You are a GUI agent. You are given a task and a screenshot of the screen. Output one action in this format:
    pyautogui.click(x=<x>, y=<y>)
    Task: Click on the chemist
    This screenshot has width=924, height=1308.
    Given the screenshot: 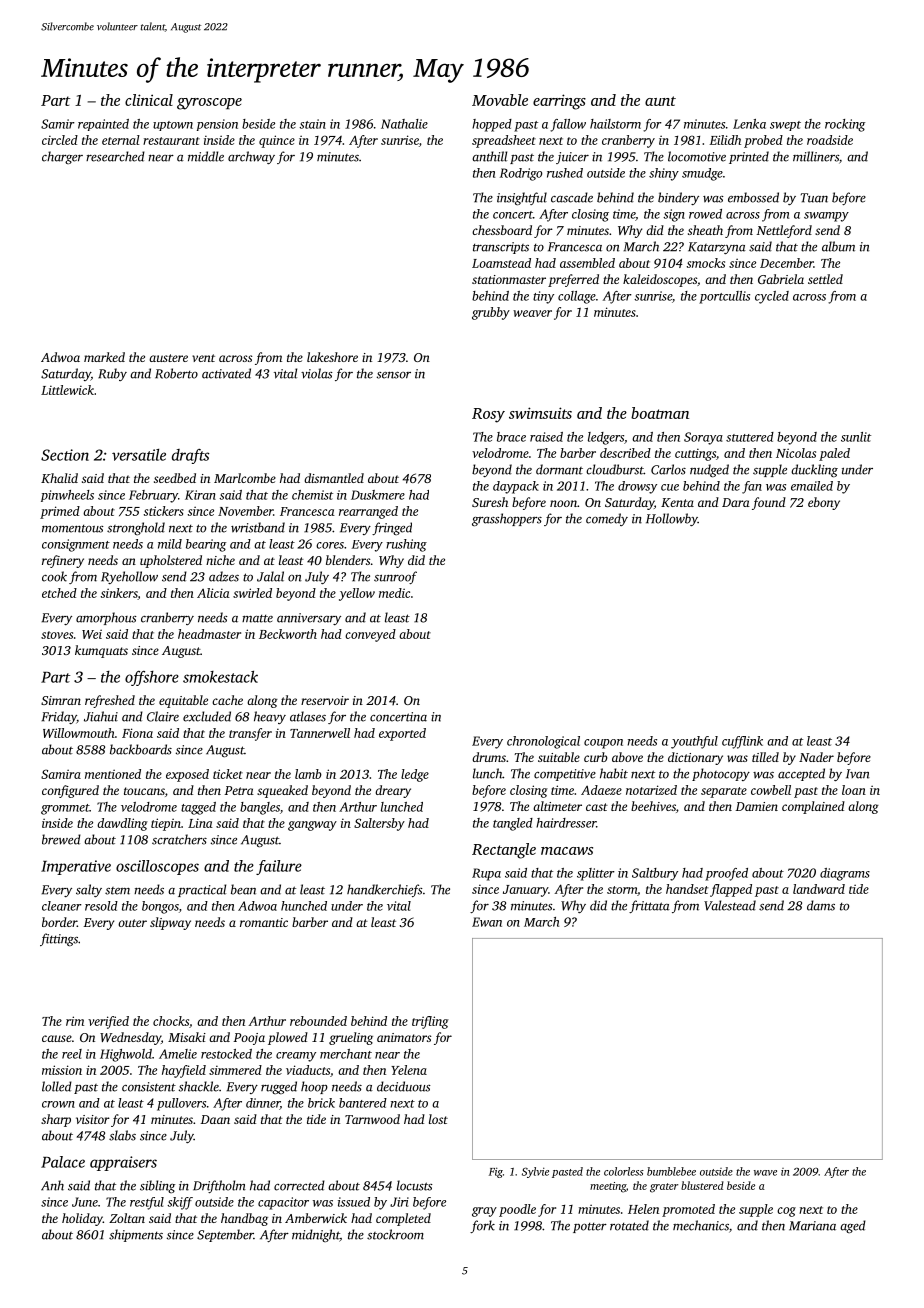 What is the action you would take?
    pyautogui.click(x=312, y=495)
